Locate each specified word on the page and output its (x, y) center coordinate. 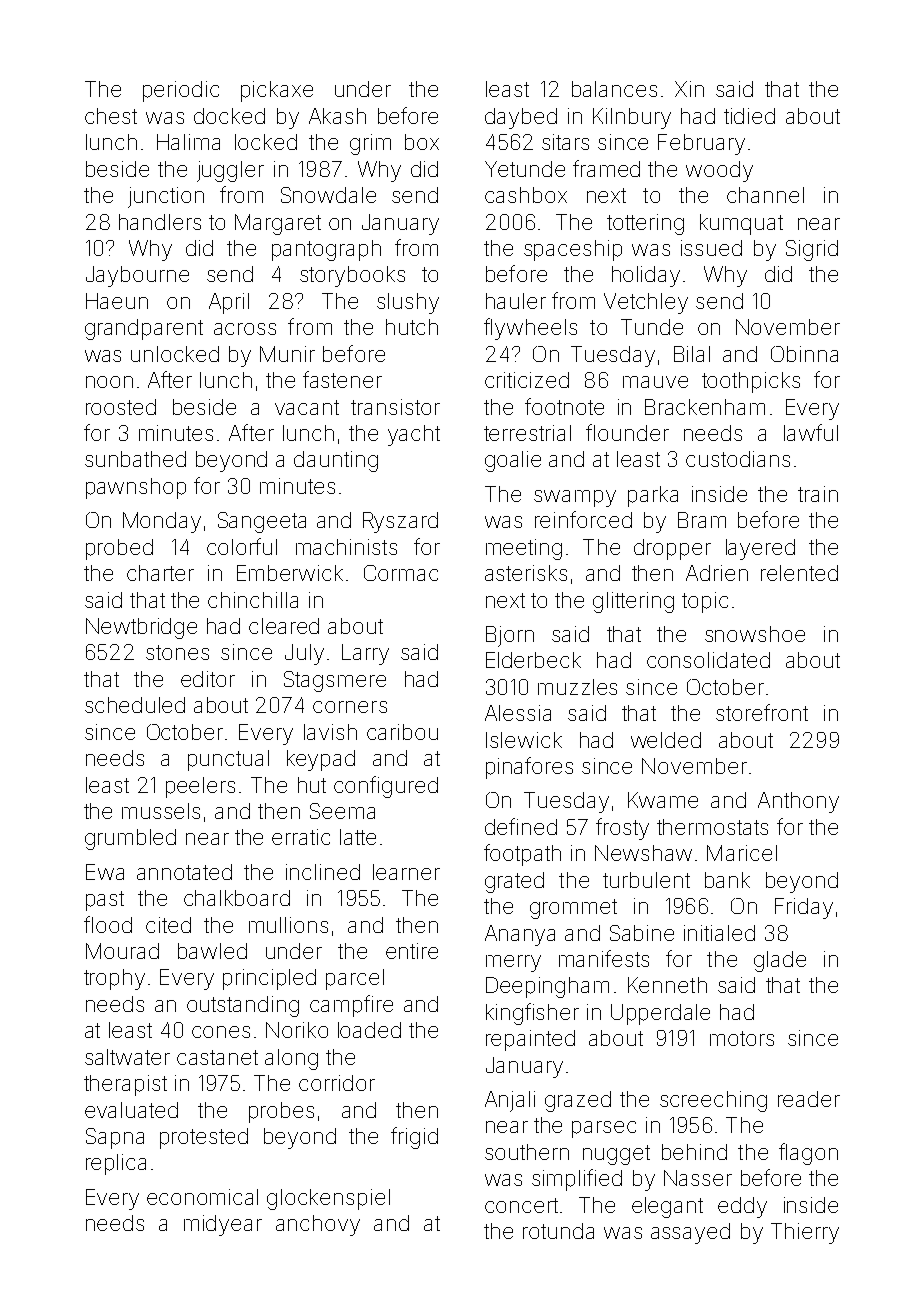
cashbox (526, 195)
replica (116, 1164)
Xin (689, 89)
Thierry (805, 1233)
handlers (160, 222)
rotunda (558, 1231)
